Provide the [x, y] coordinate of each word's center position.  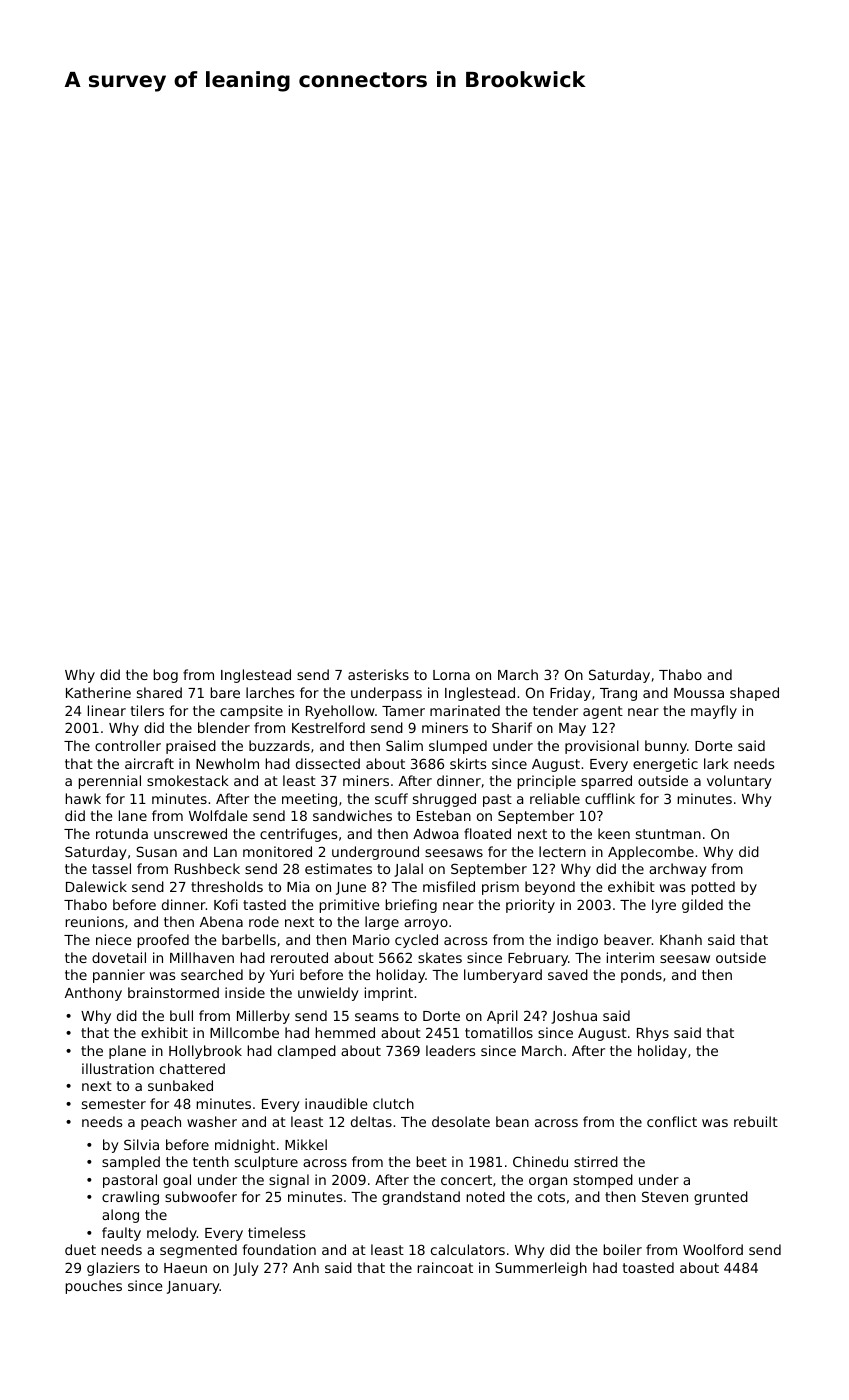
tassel [111, 868]
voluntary [739, 782]
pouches [93, 1287]
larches [270, 692]
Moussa [699, 693]
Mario [371, 939]
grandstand [421, 1198]
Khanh [681, 939]
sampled [131, 1163]
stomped [603, 1181]
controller [128, 745]
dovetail [119, 957]
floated [487, 833]
